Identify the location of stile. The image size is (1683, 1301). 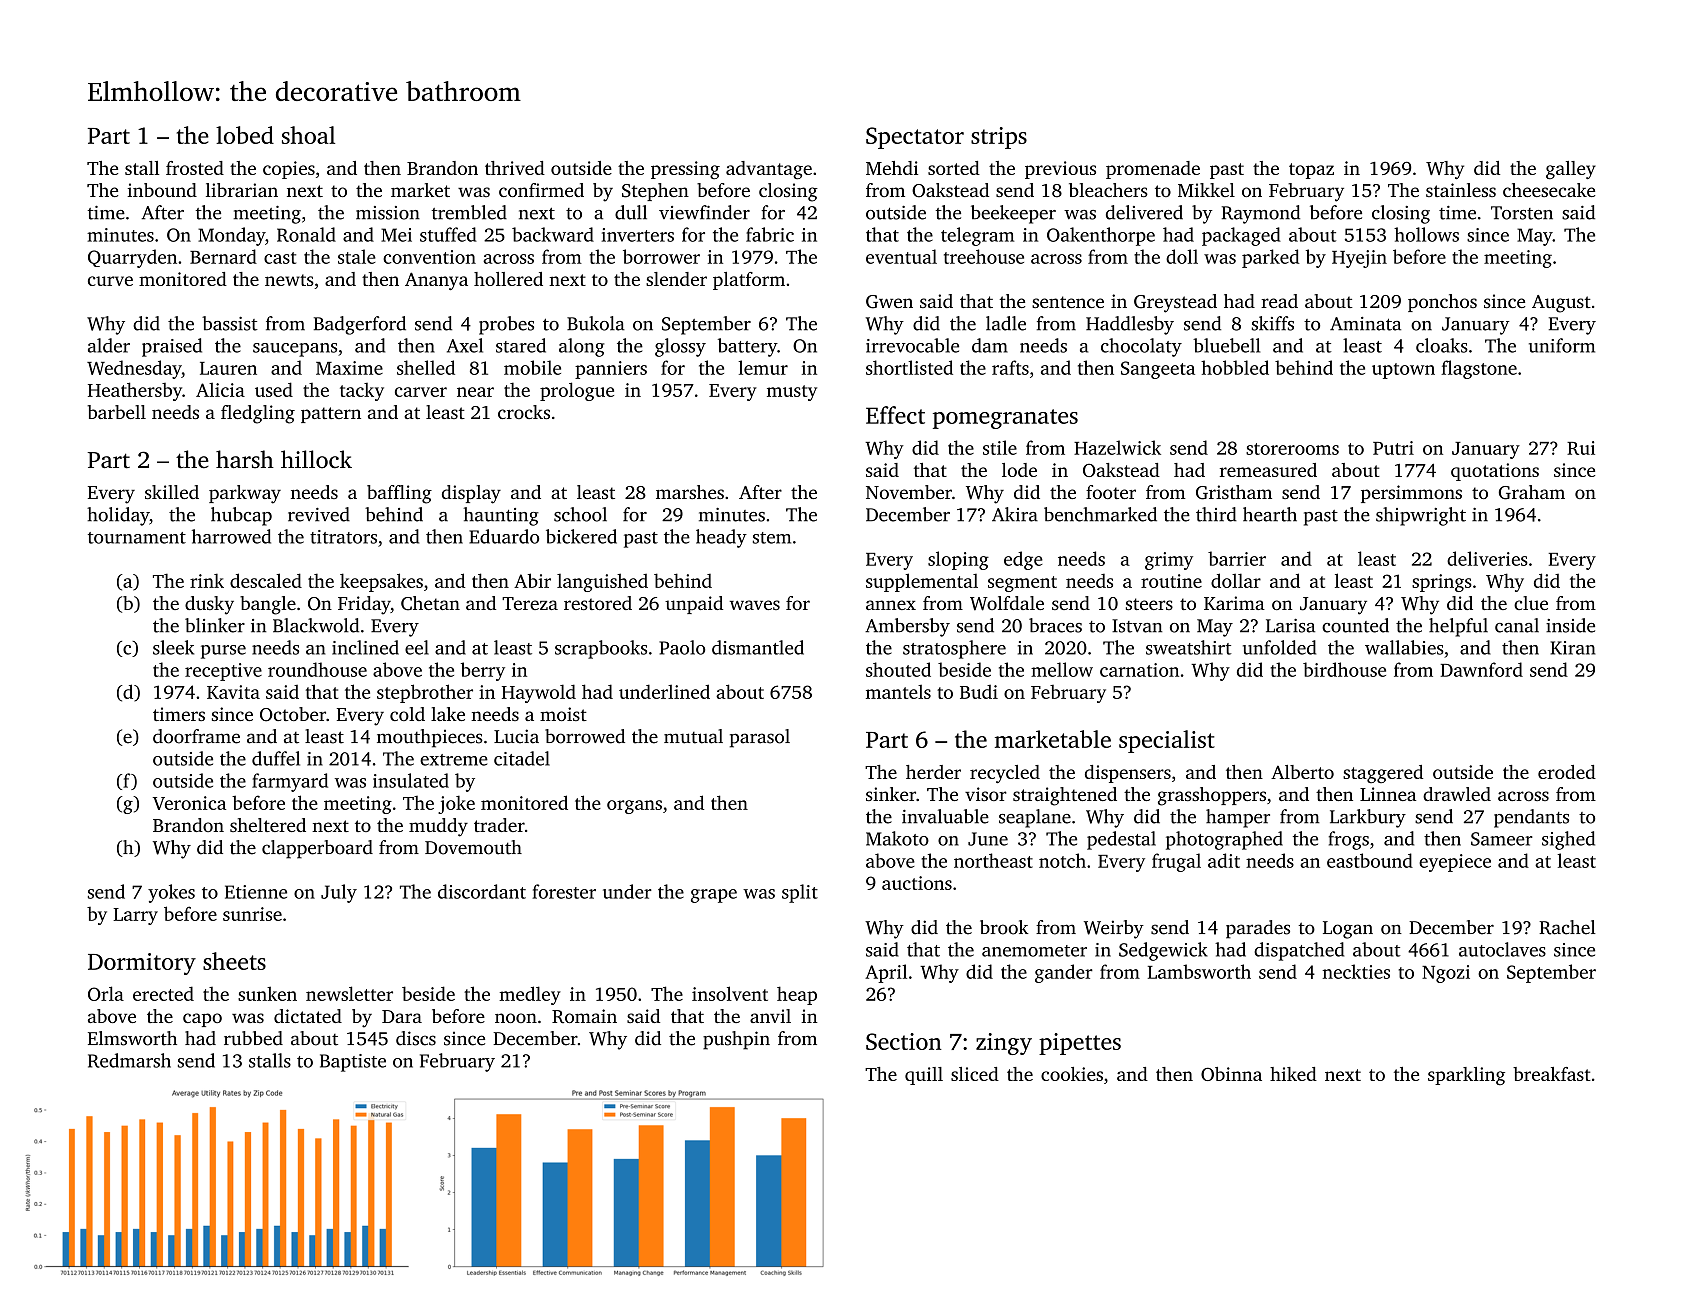
(1000, 447).
